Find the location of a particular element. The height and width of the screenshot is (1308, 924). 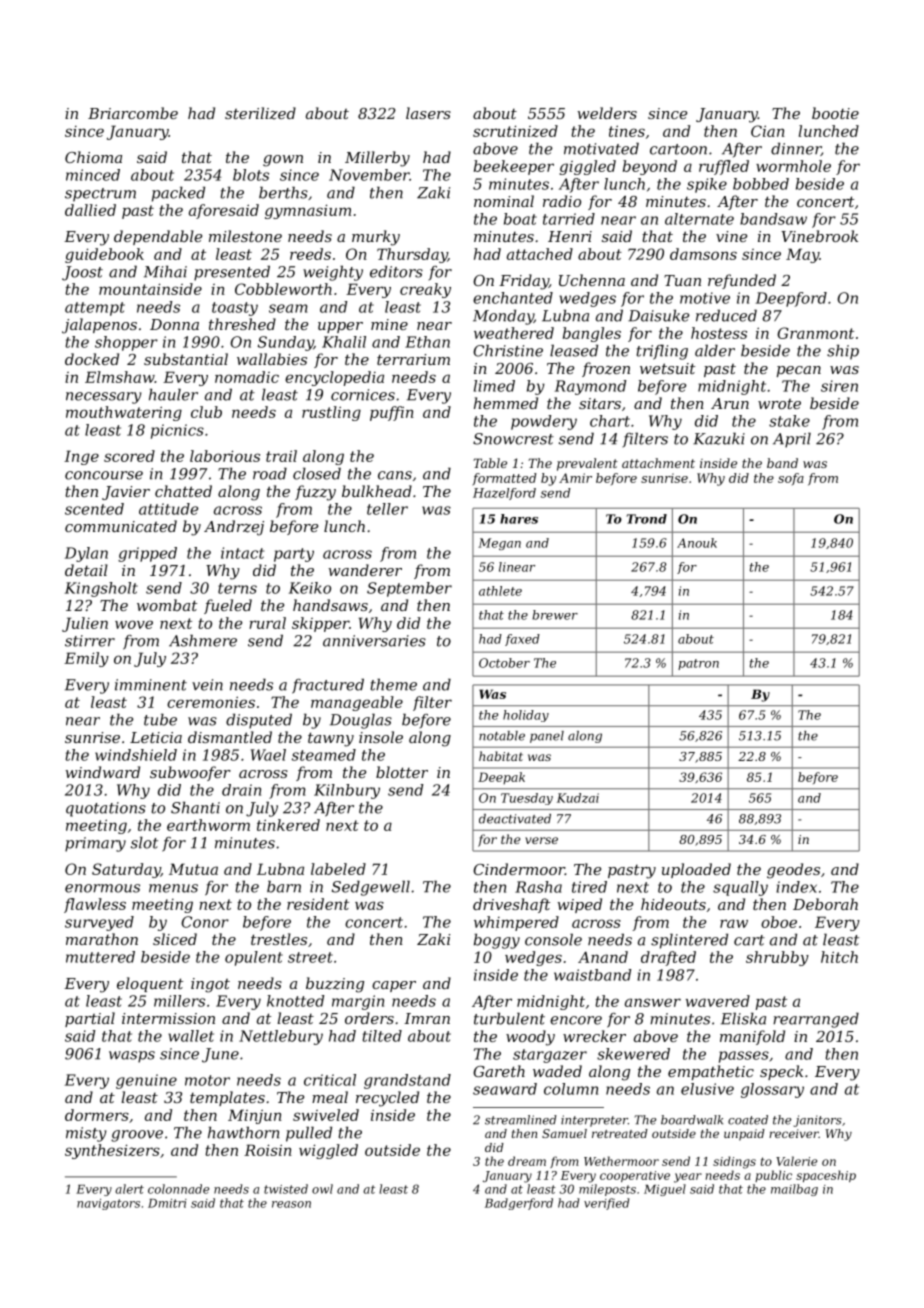

caper is located at coordinates (394, 986).
